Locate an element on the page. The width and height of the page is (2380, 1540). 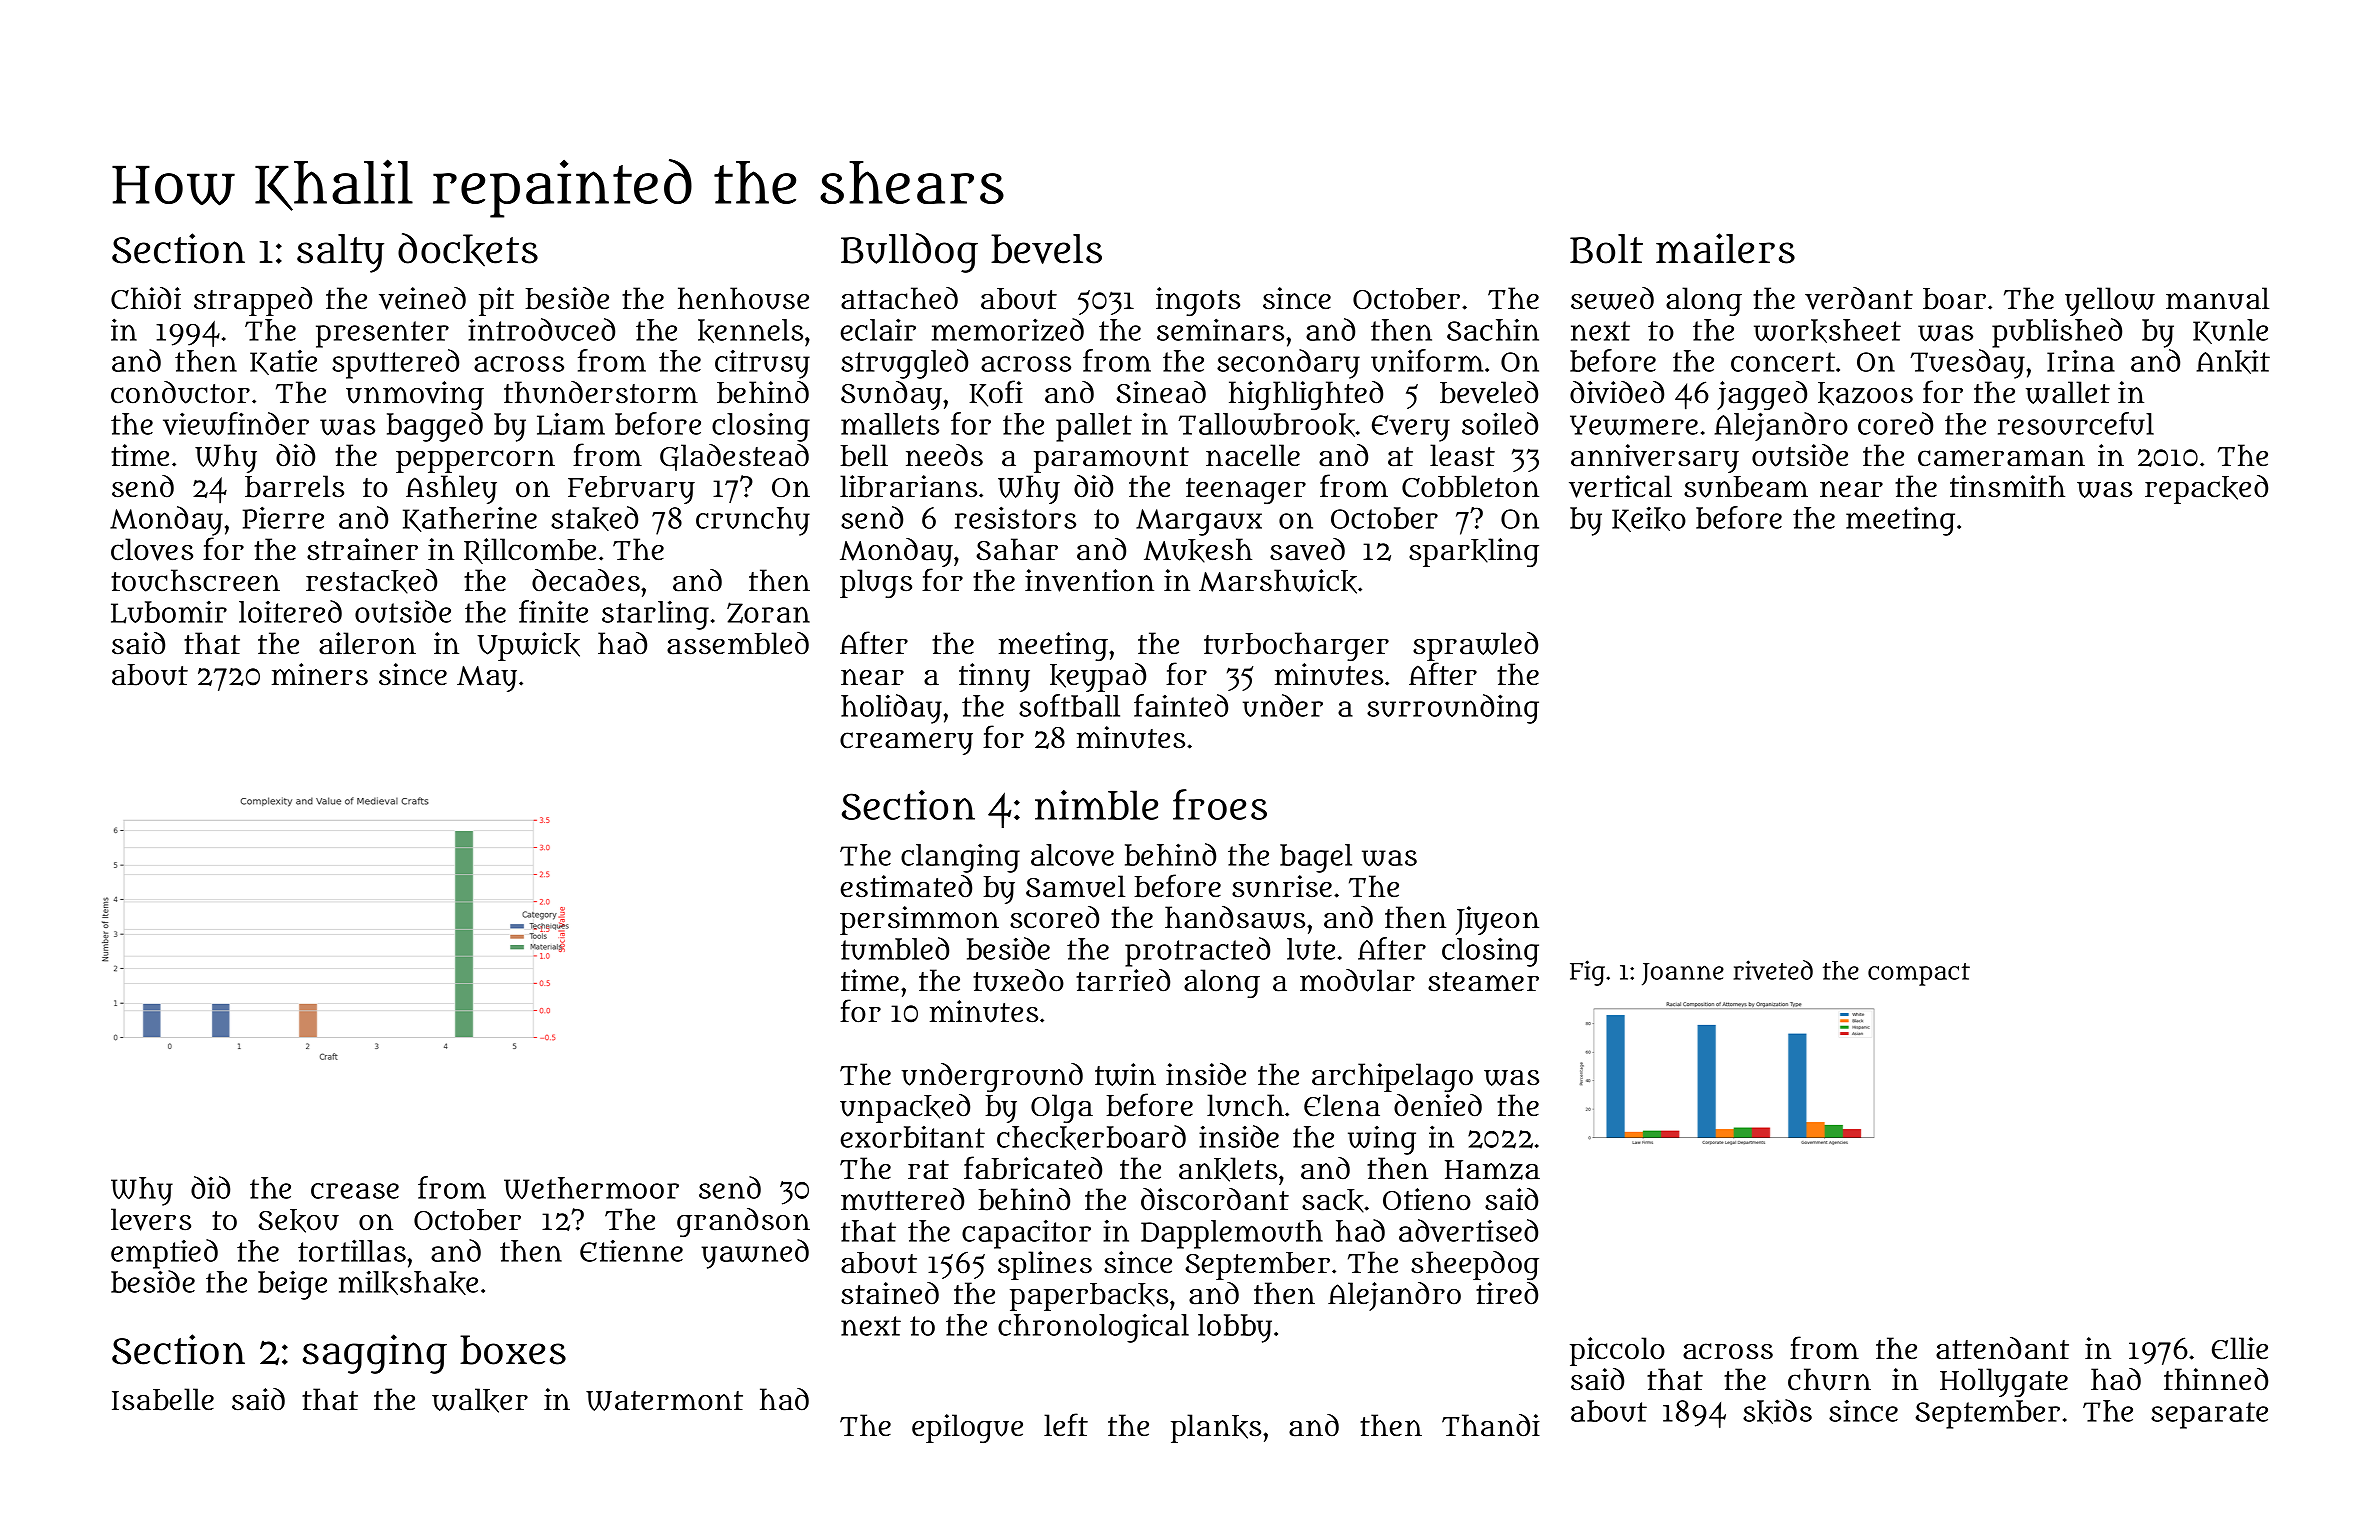
chronological is located at coordinates (1093, 1328).
